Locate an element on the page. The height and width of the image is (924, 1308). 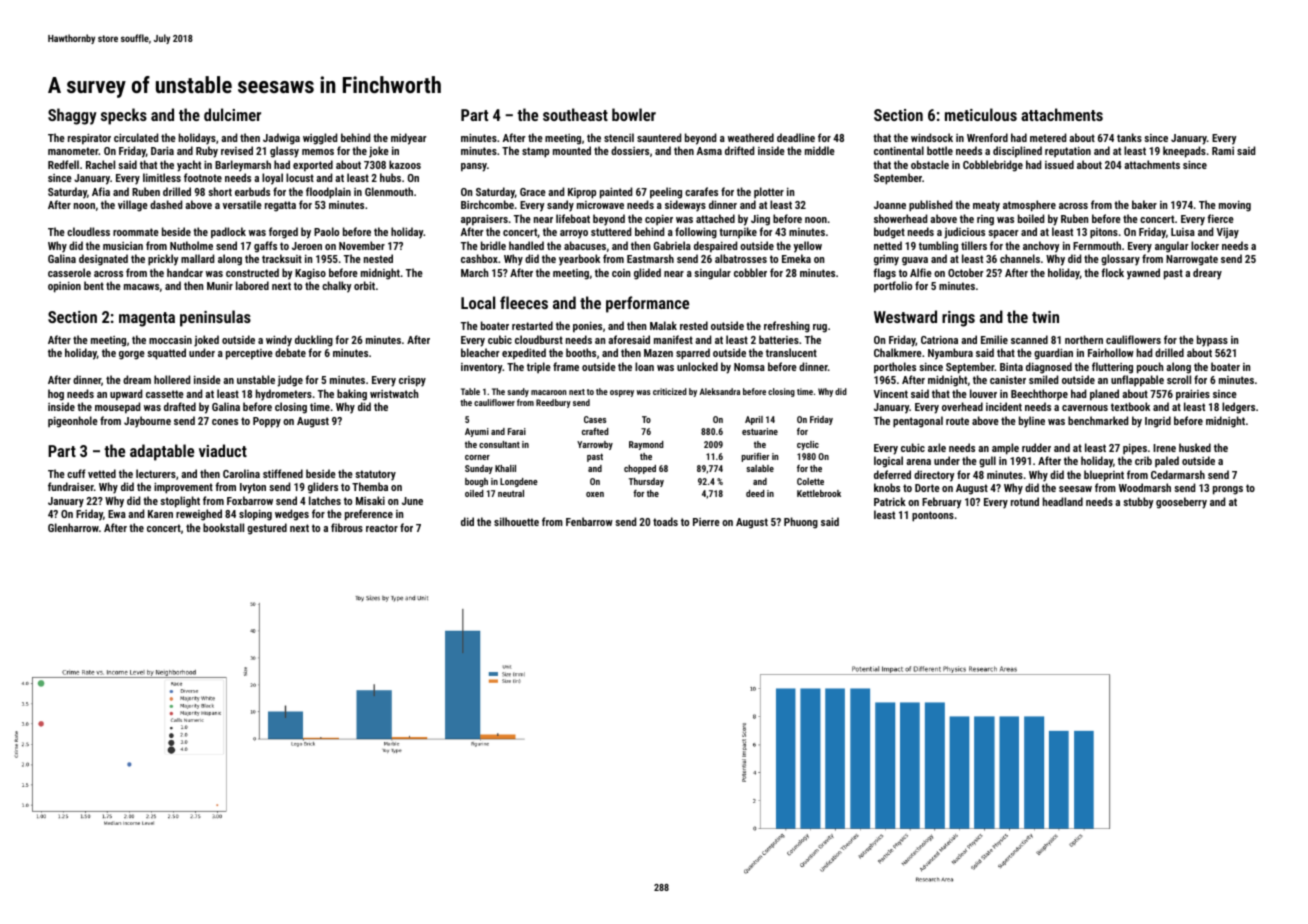
performance is located at coordinates (647, 304).
